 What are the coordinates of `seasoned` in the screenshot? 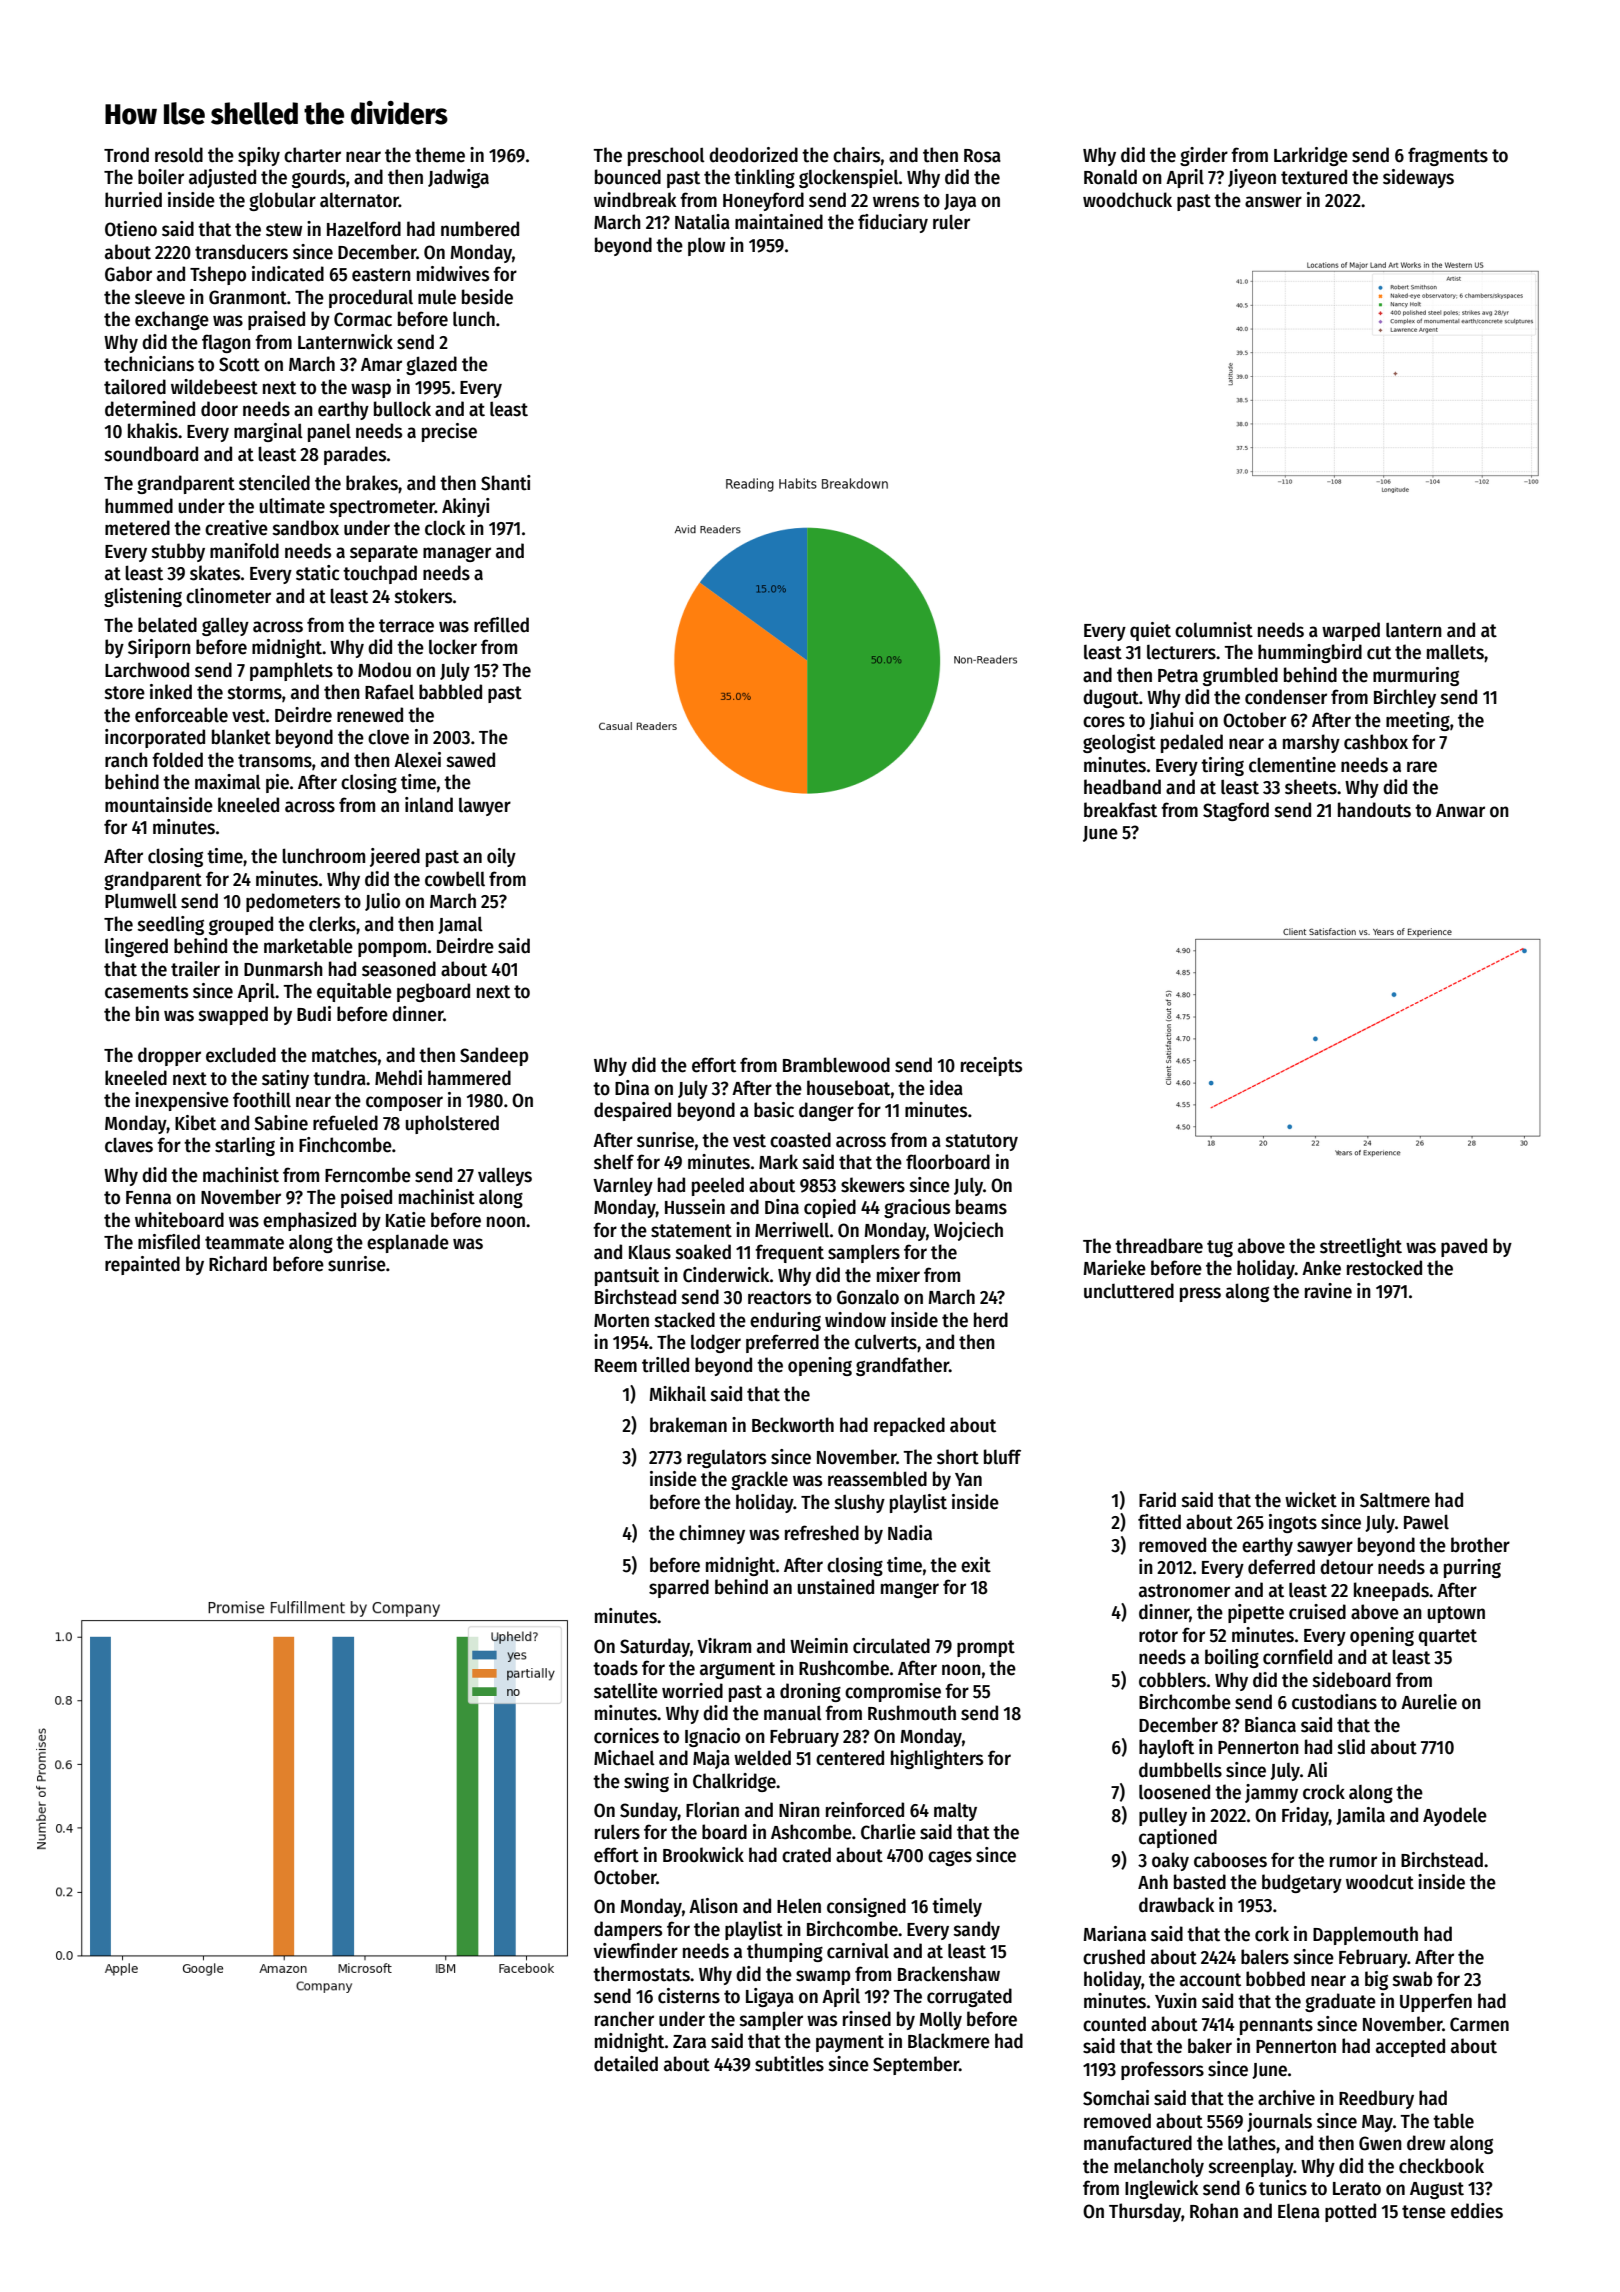 It's located at (399, 969).
